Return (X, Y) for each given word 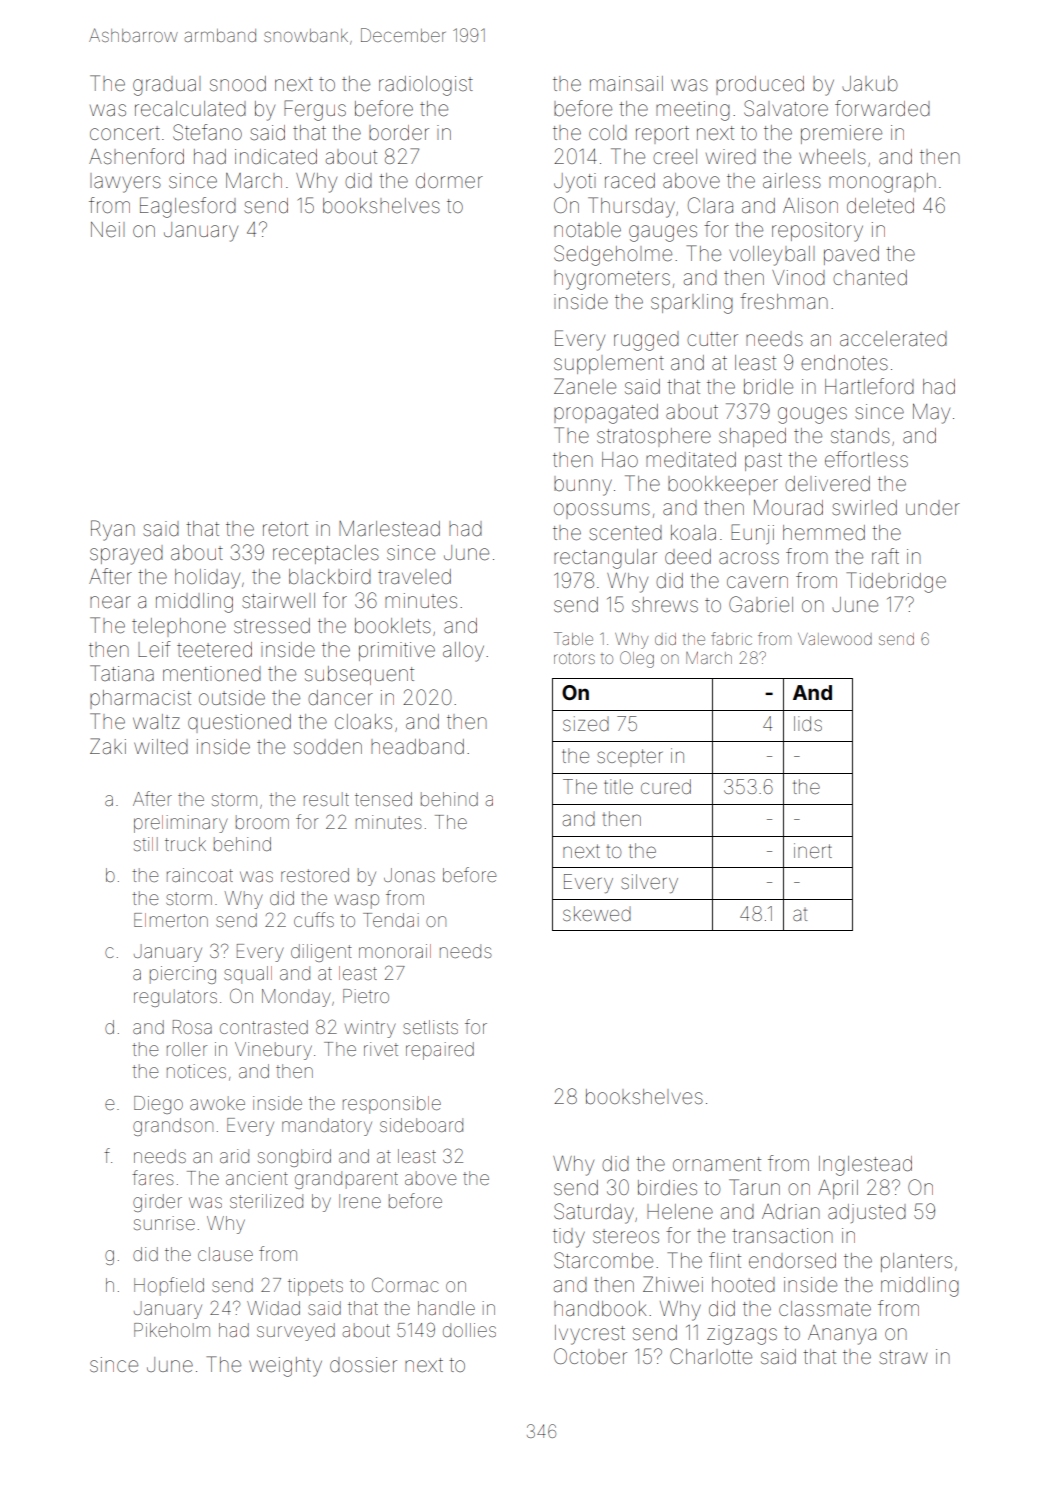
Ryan (113, 530)
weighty (285, 1367)
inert (813, 850)
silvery (649, 883)
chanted (870, 278)
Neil (107, 230)
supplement (609, 364)
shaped (752, 437)
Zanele (585, 386)
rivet (381, 1049)
